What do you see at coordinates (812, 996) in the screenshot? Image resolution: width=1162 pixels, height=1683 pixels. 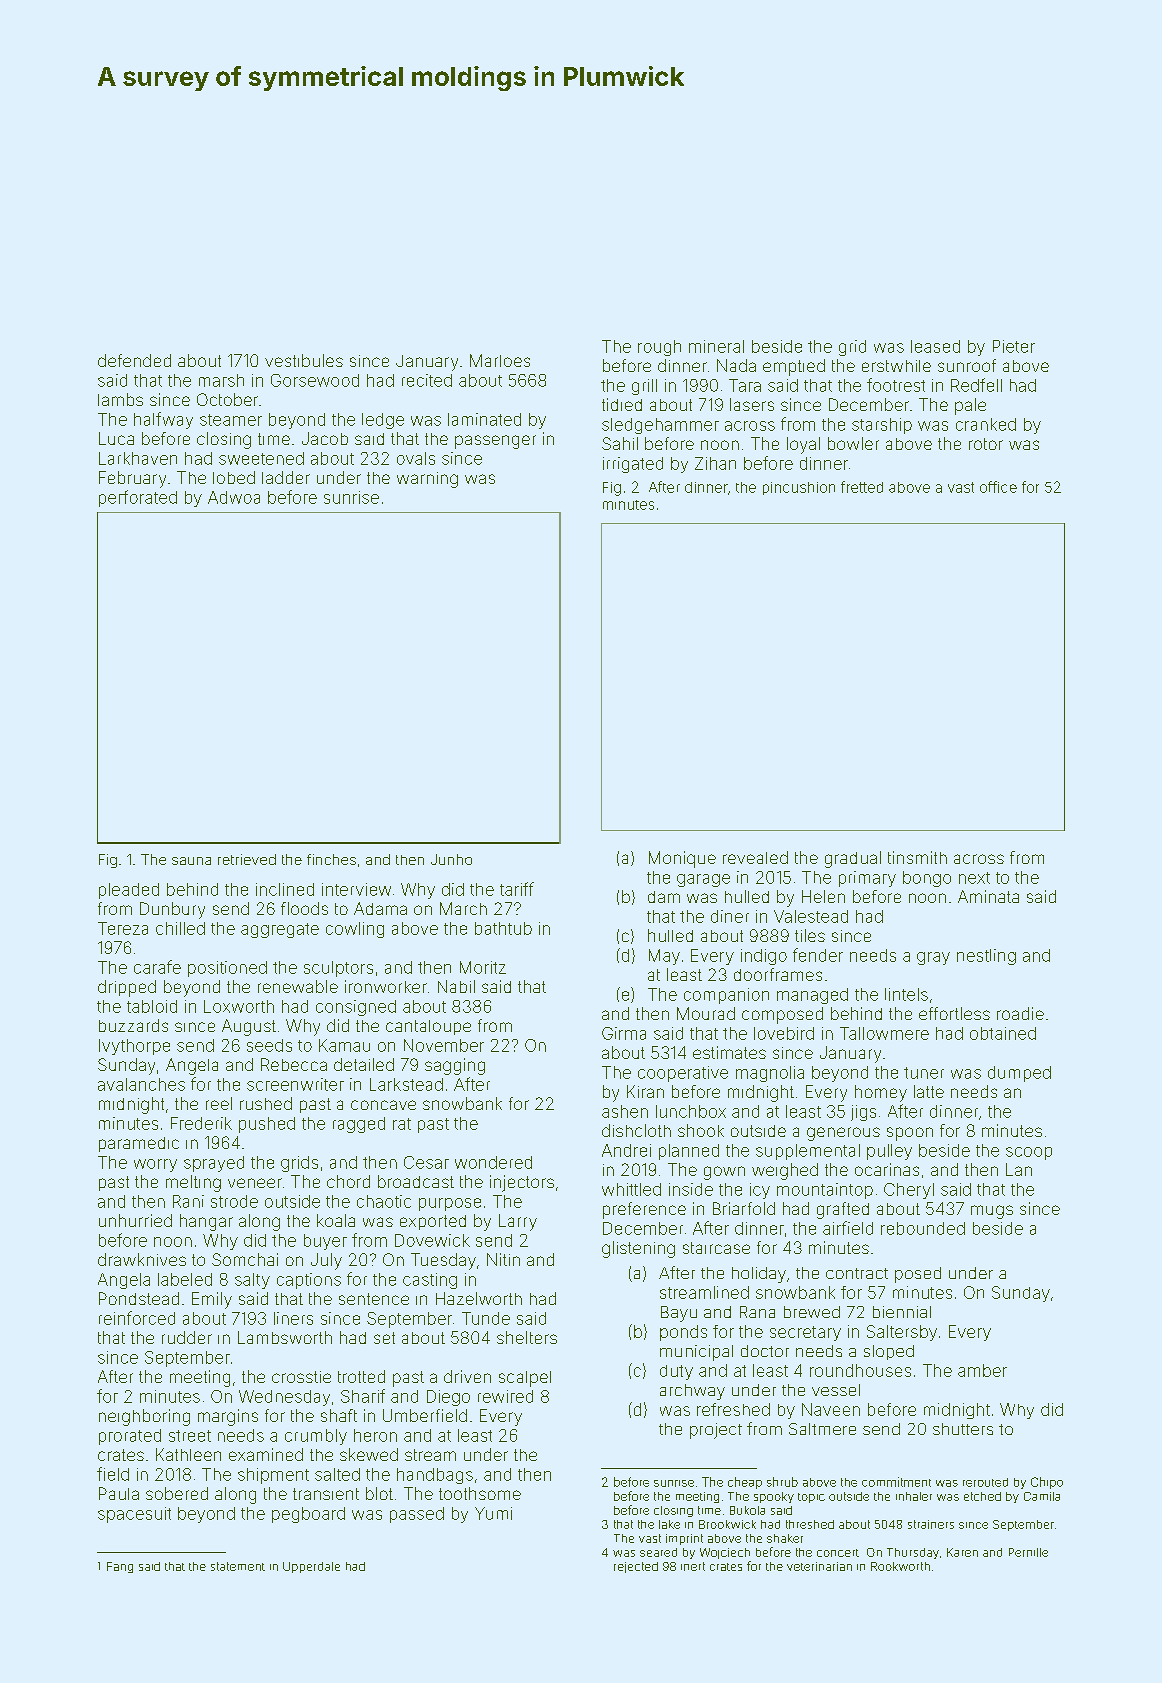 I see `managed` at bounding box center [812, 996].
